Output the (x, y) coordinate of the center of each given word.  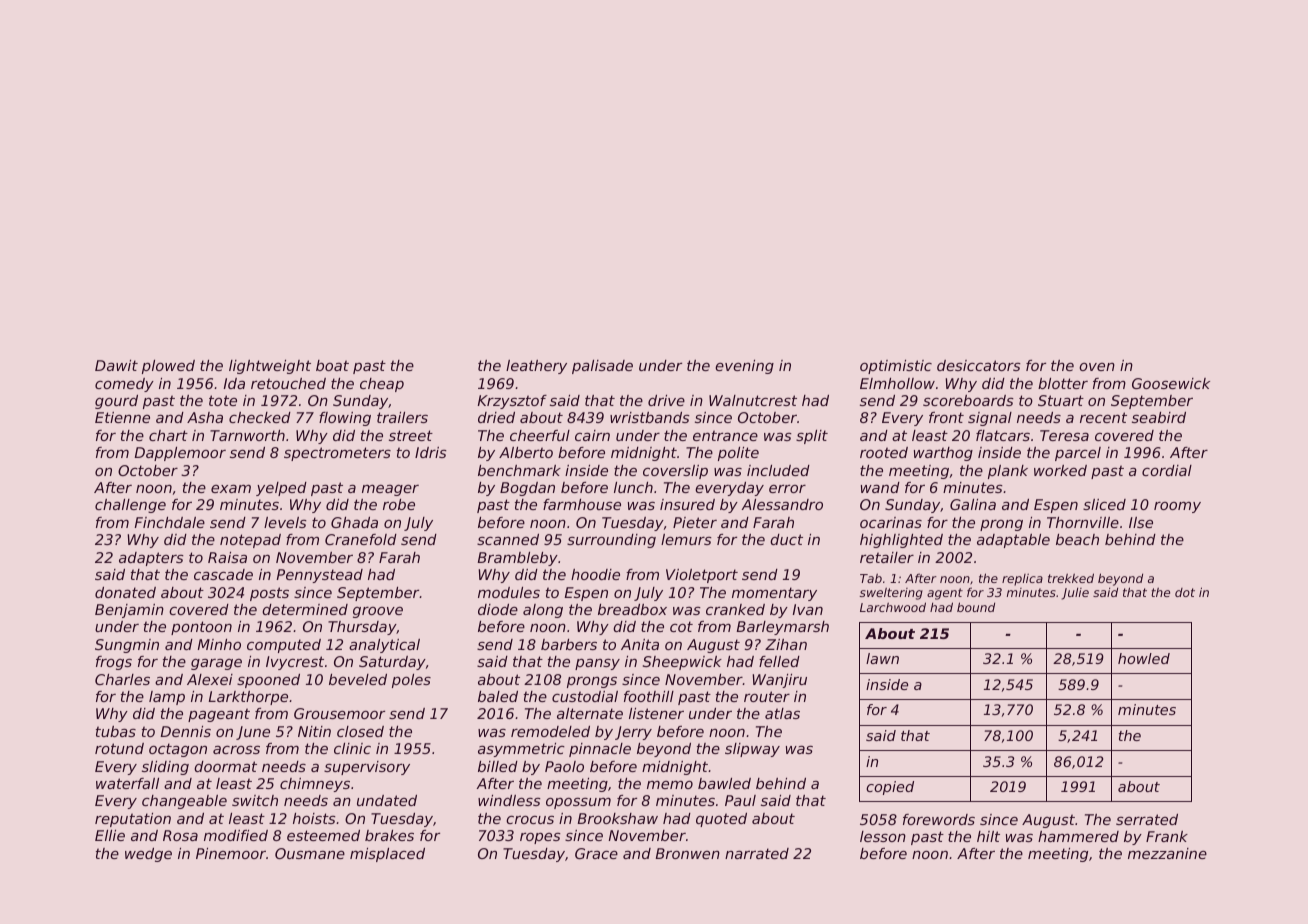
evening (744, 367)
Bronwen (687, 853)
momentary (774, 594)
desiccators (979, 365)
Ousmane (310, 853)
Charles (122, 679)
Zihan (786, 644)
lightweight (270, 367)
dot (1185, 592)
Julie (1075, 594)
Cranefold (361, 539)
